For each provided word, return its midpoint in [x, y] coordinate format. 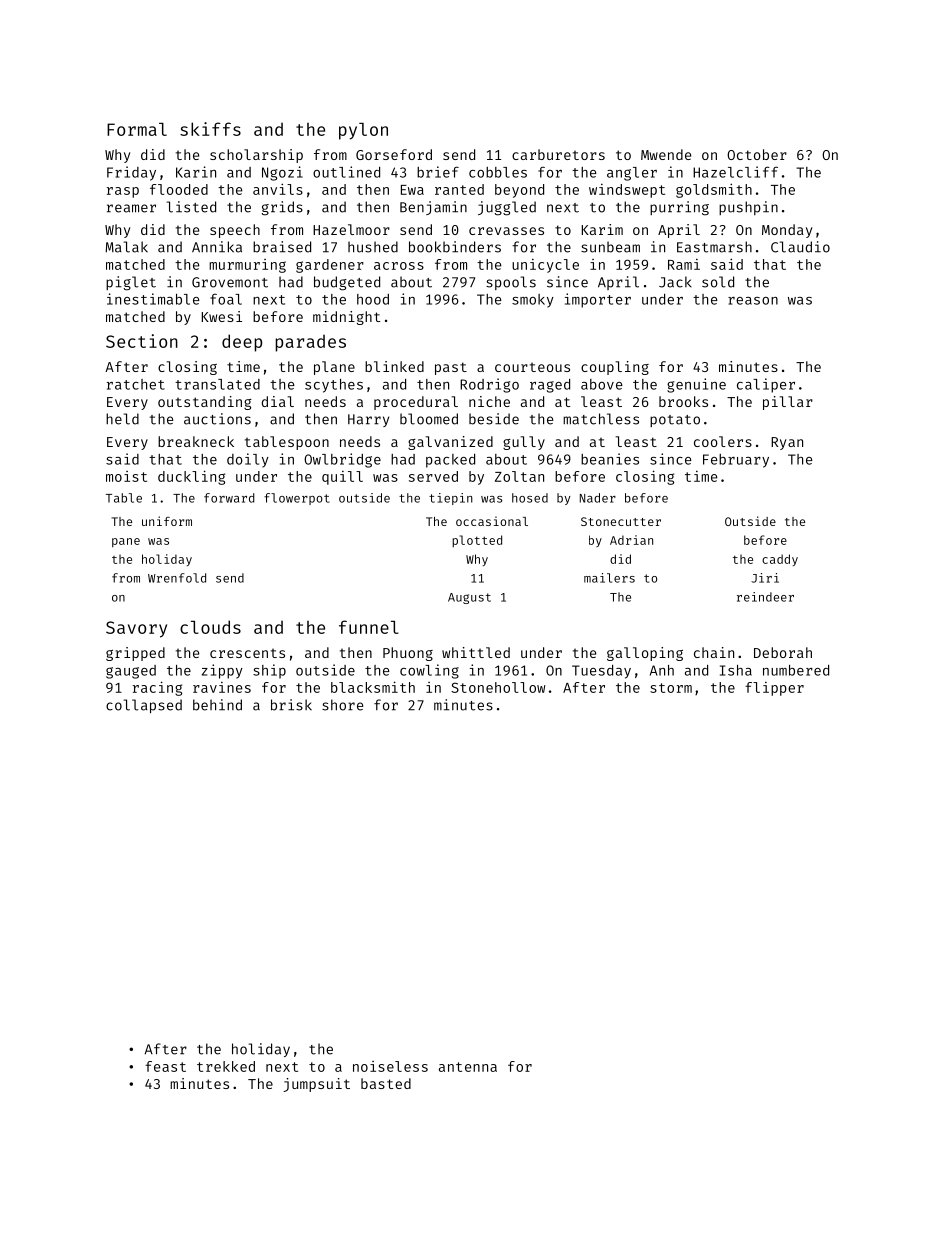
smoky [533, 301]
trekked [226, 1066]
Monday [787, 231]
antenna [468, 1067]
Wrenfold [177, 578]
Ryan [787, 443]
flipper [774, 689]
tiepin [451, 499]
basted [386, 1083]
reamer [131, 208]
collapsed [144, 706]
